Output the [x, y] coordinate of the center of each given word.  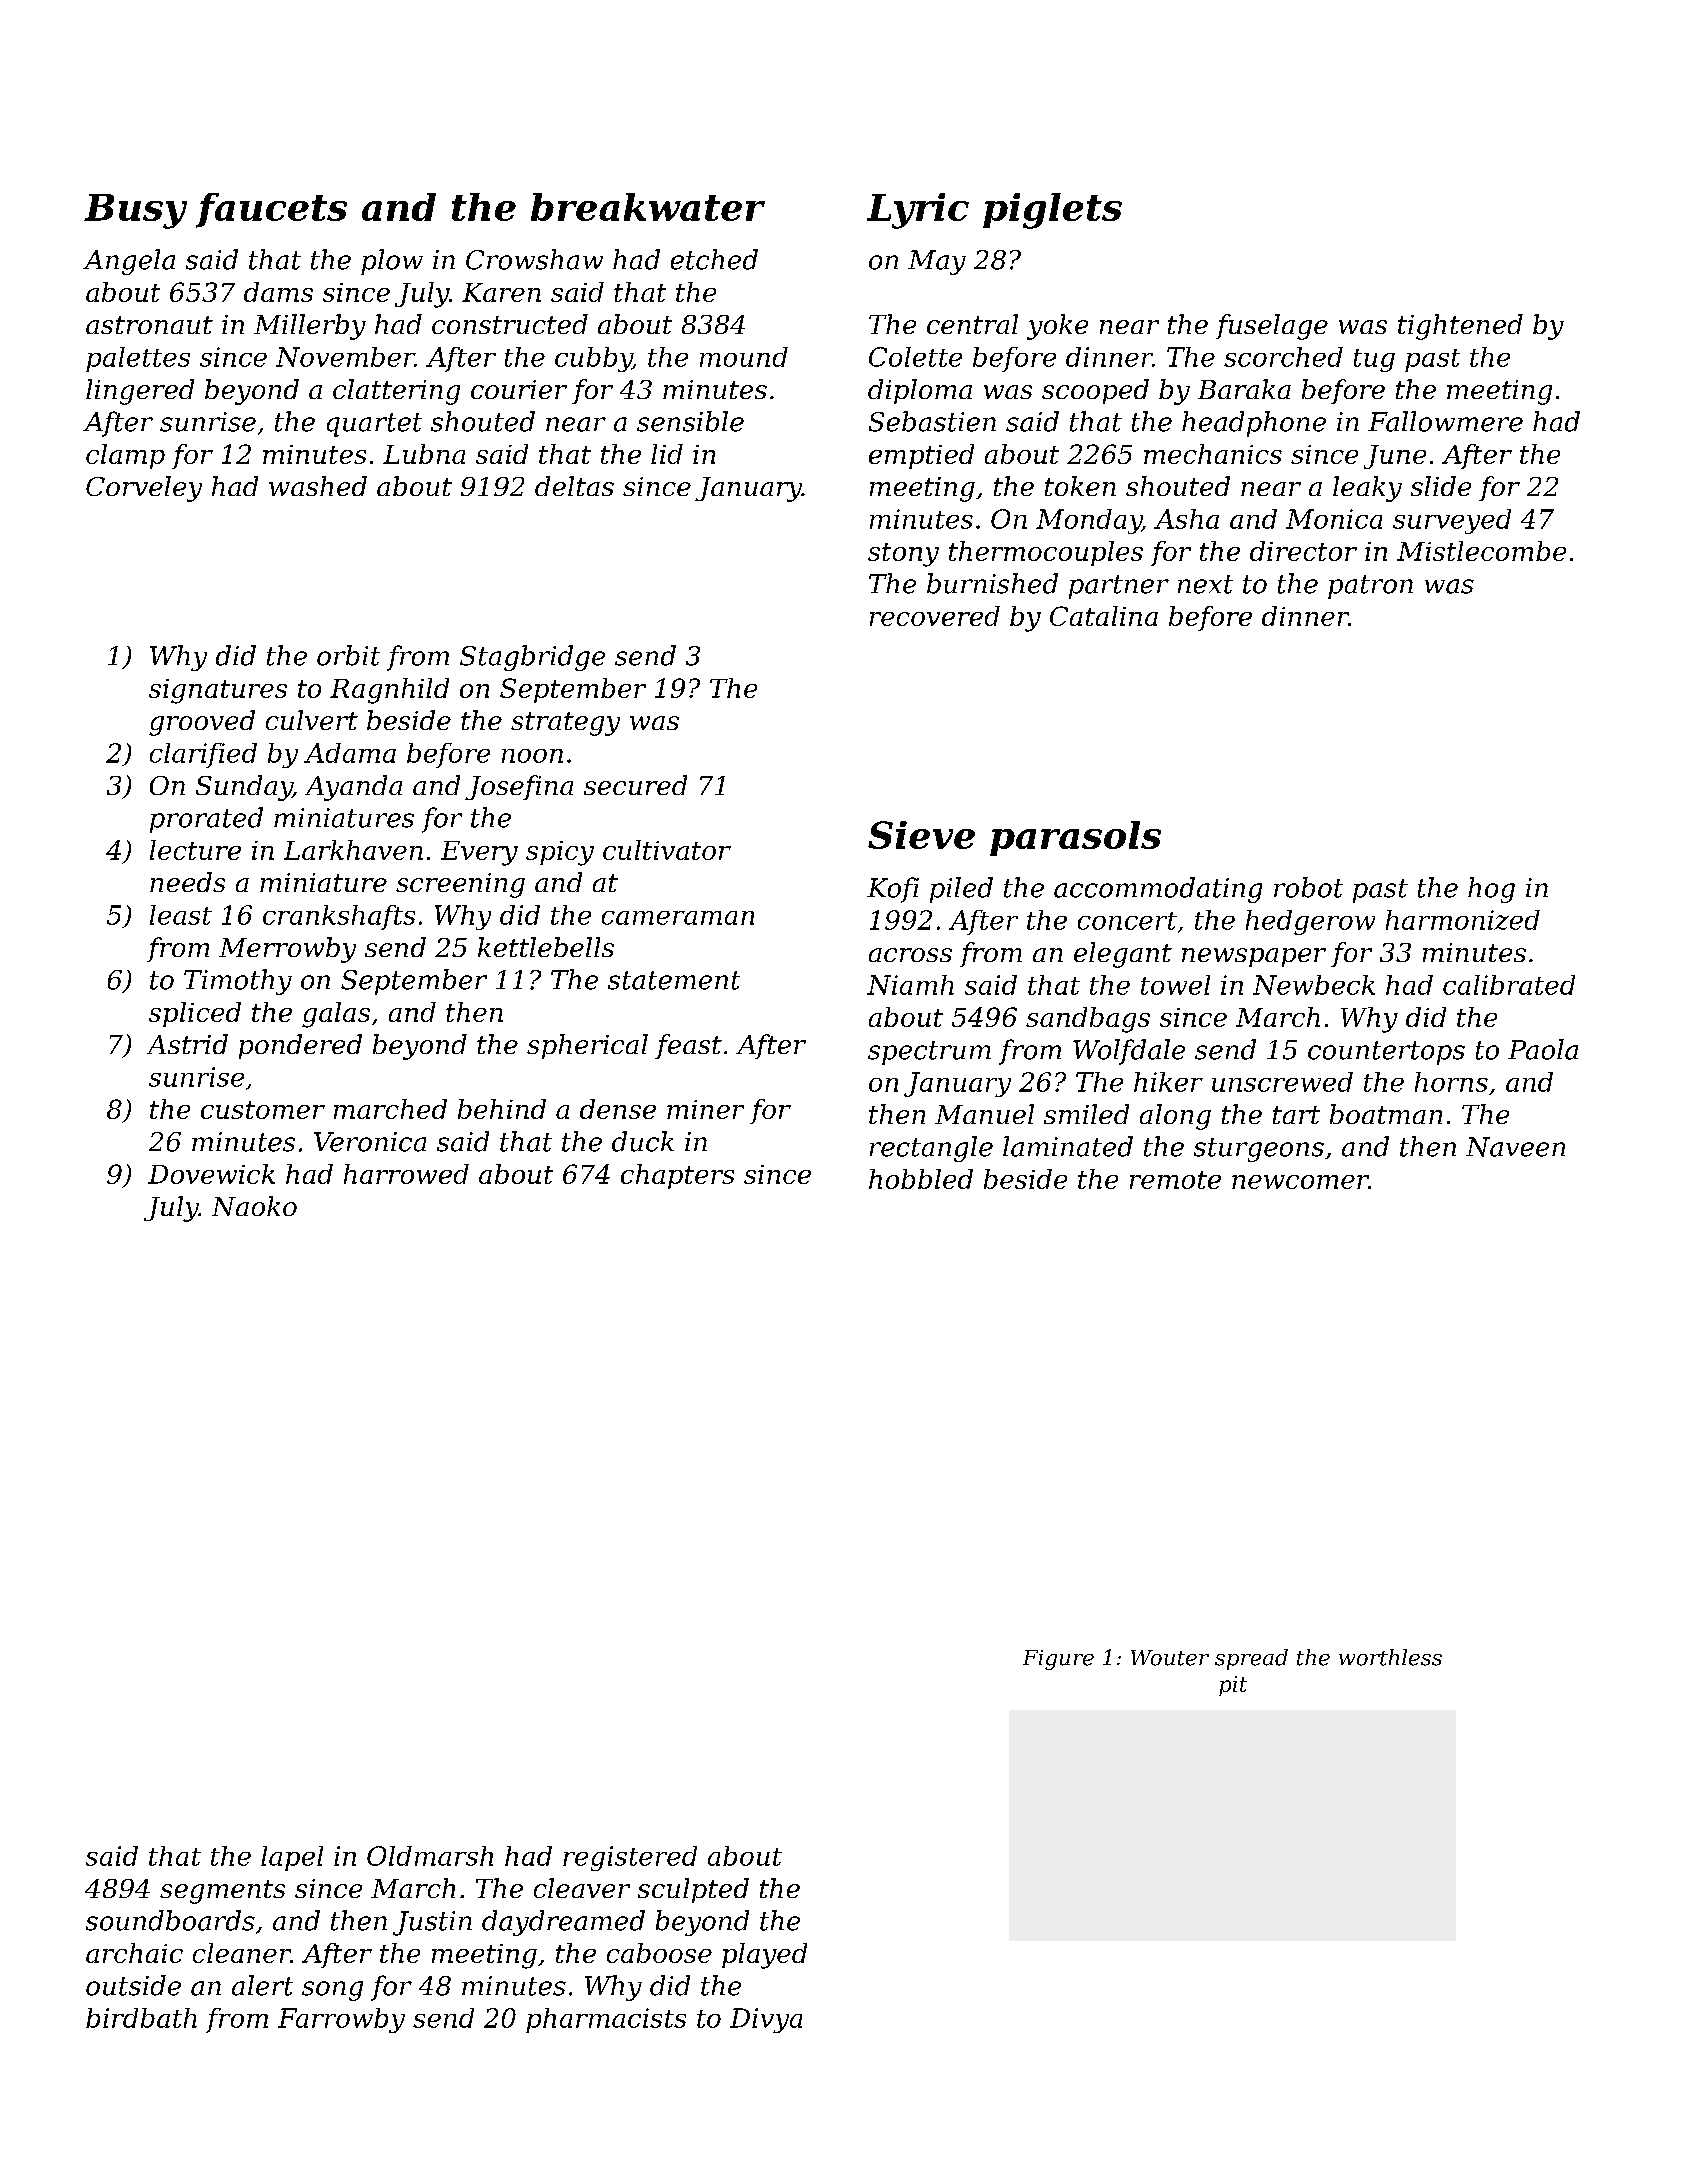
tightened [1460, 327]
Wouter [1170, 1658]
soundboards [170, 1920]
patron [1370, 587]
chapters [677, 1176]
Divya [766, 2020]
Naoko [254, 1206]
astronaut [149, 325]
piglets [1052, 211]
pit [1233, 1686]
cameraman [678, 918]
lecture [195, 850]
